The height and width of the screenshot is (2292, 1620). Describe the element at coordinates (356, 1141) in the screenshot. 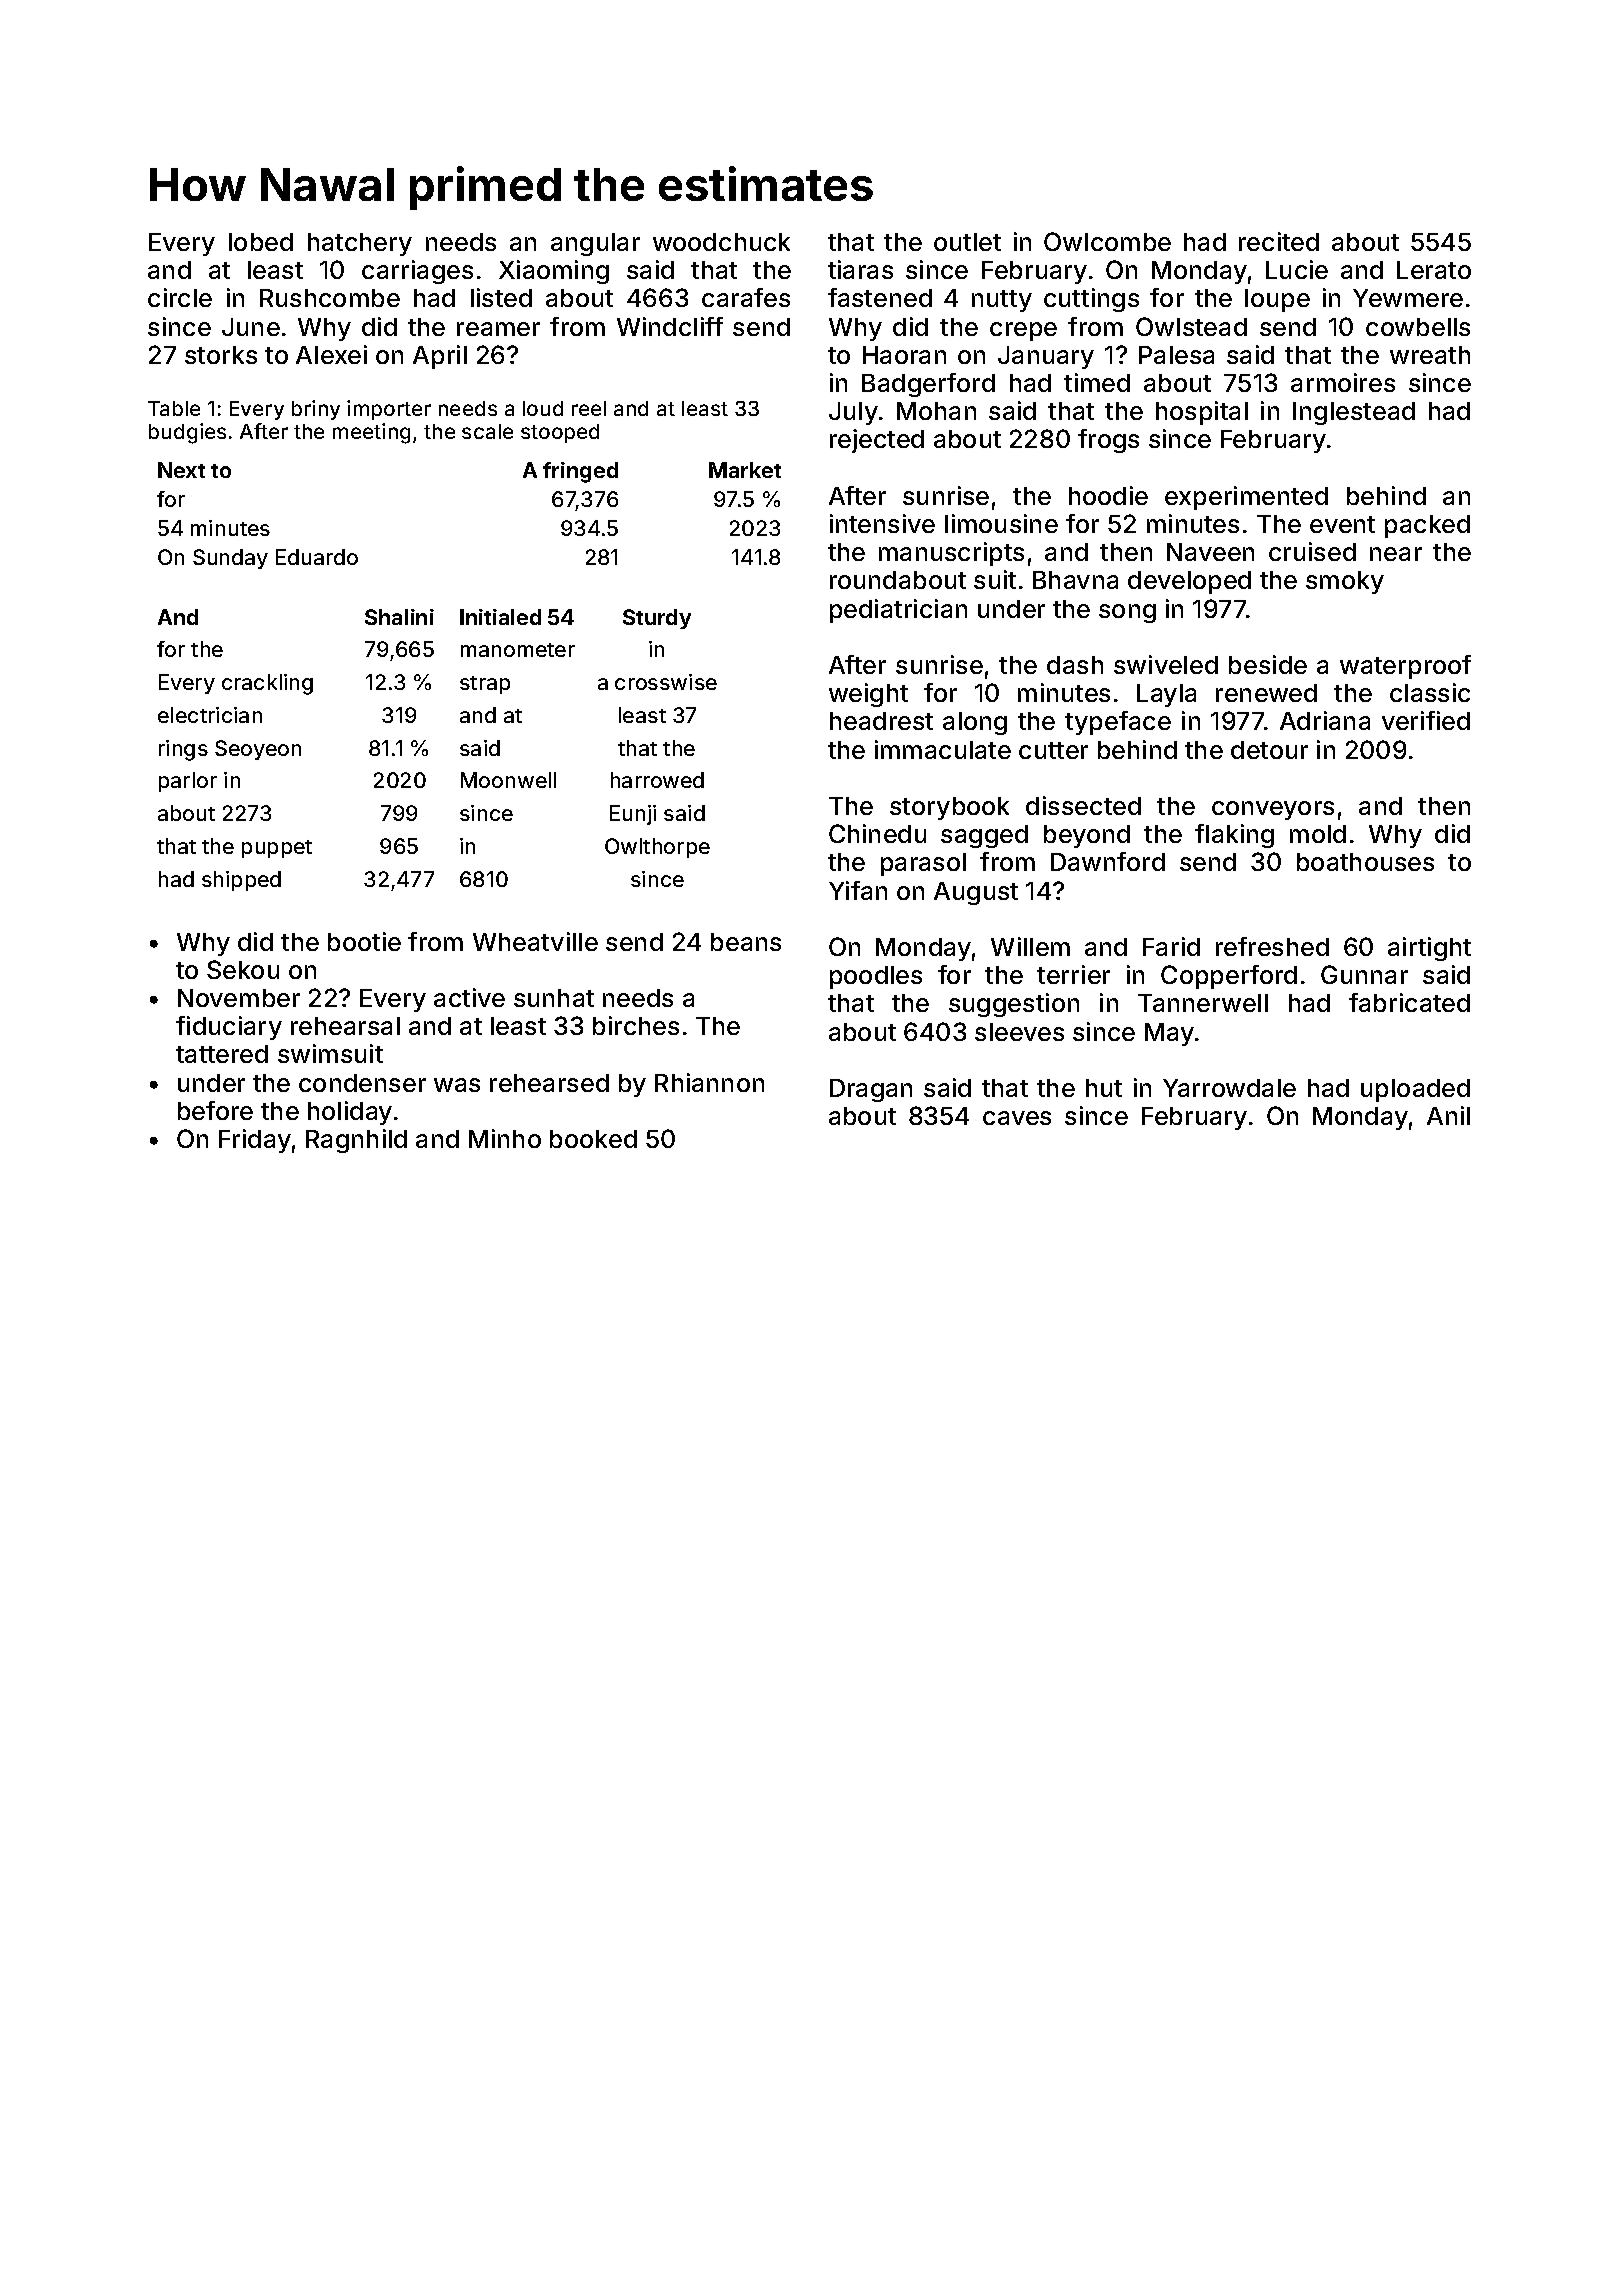

I see `Ragnhild` at that location.
